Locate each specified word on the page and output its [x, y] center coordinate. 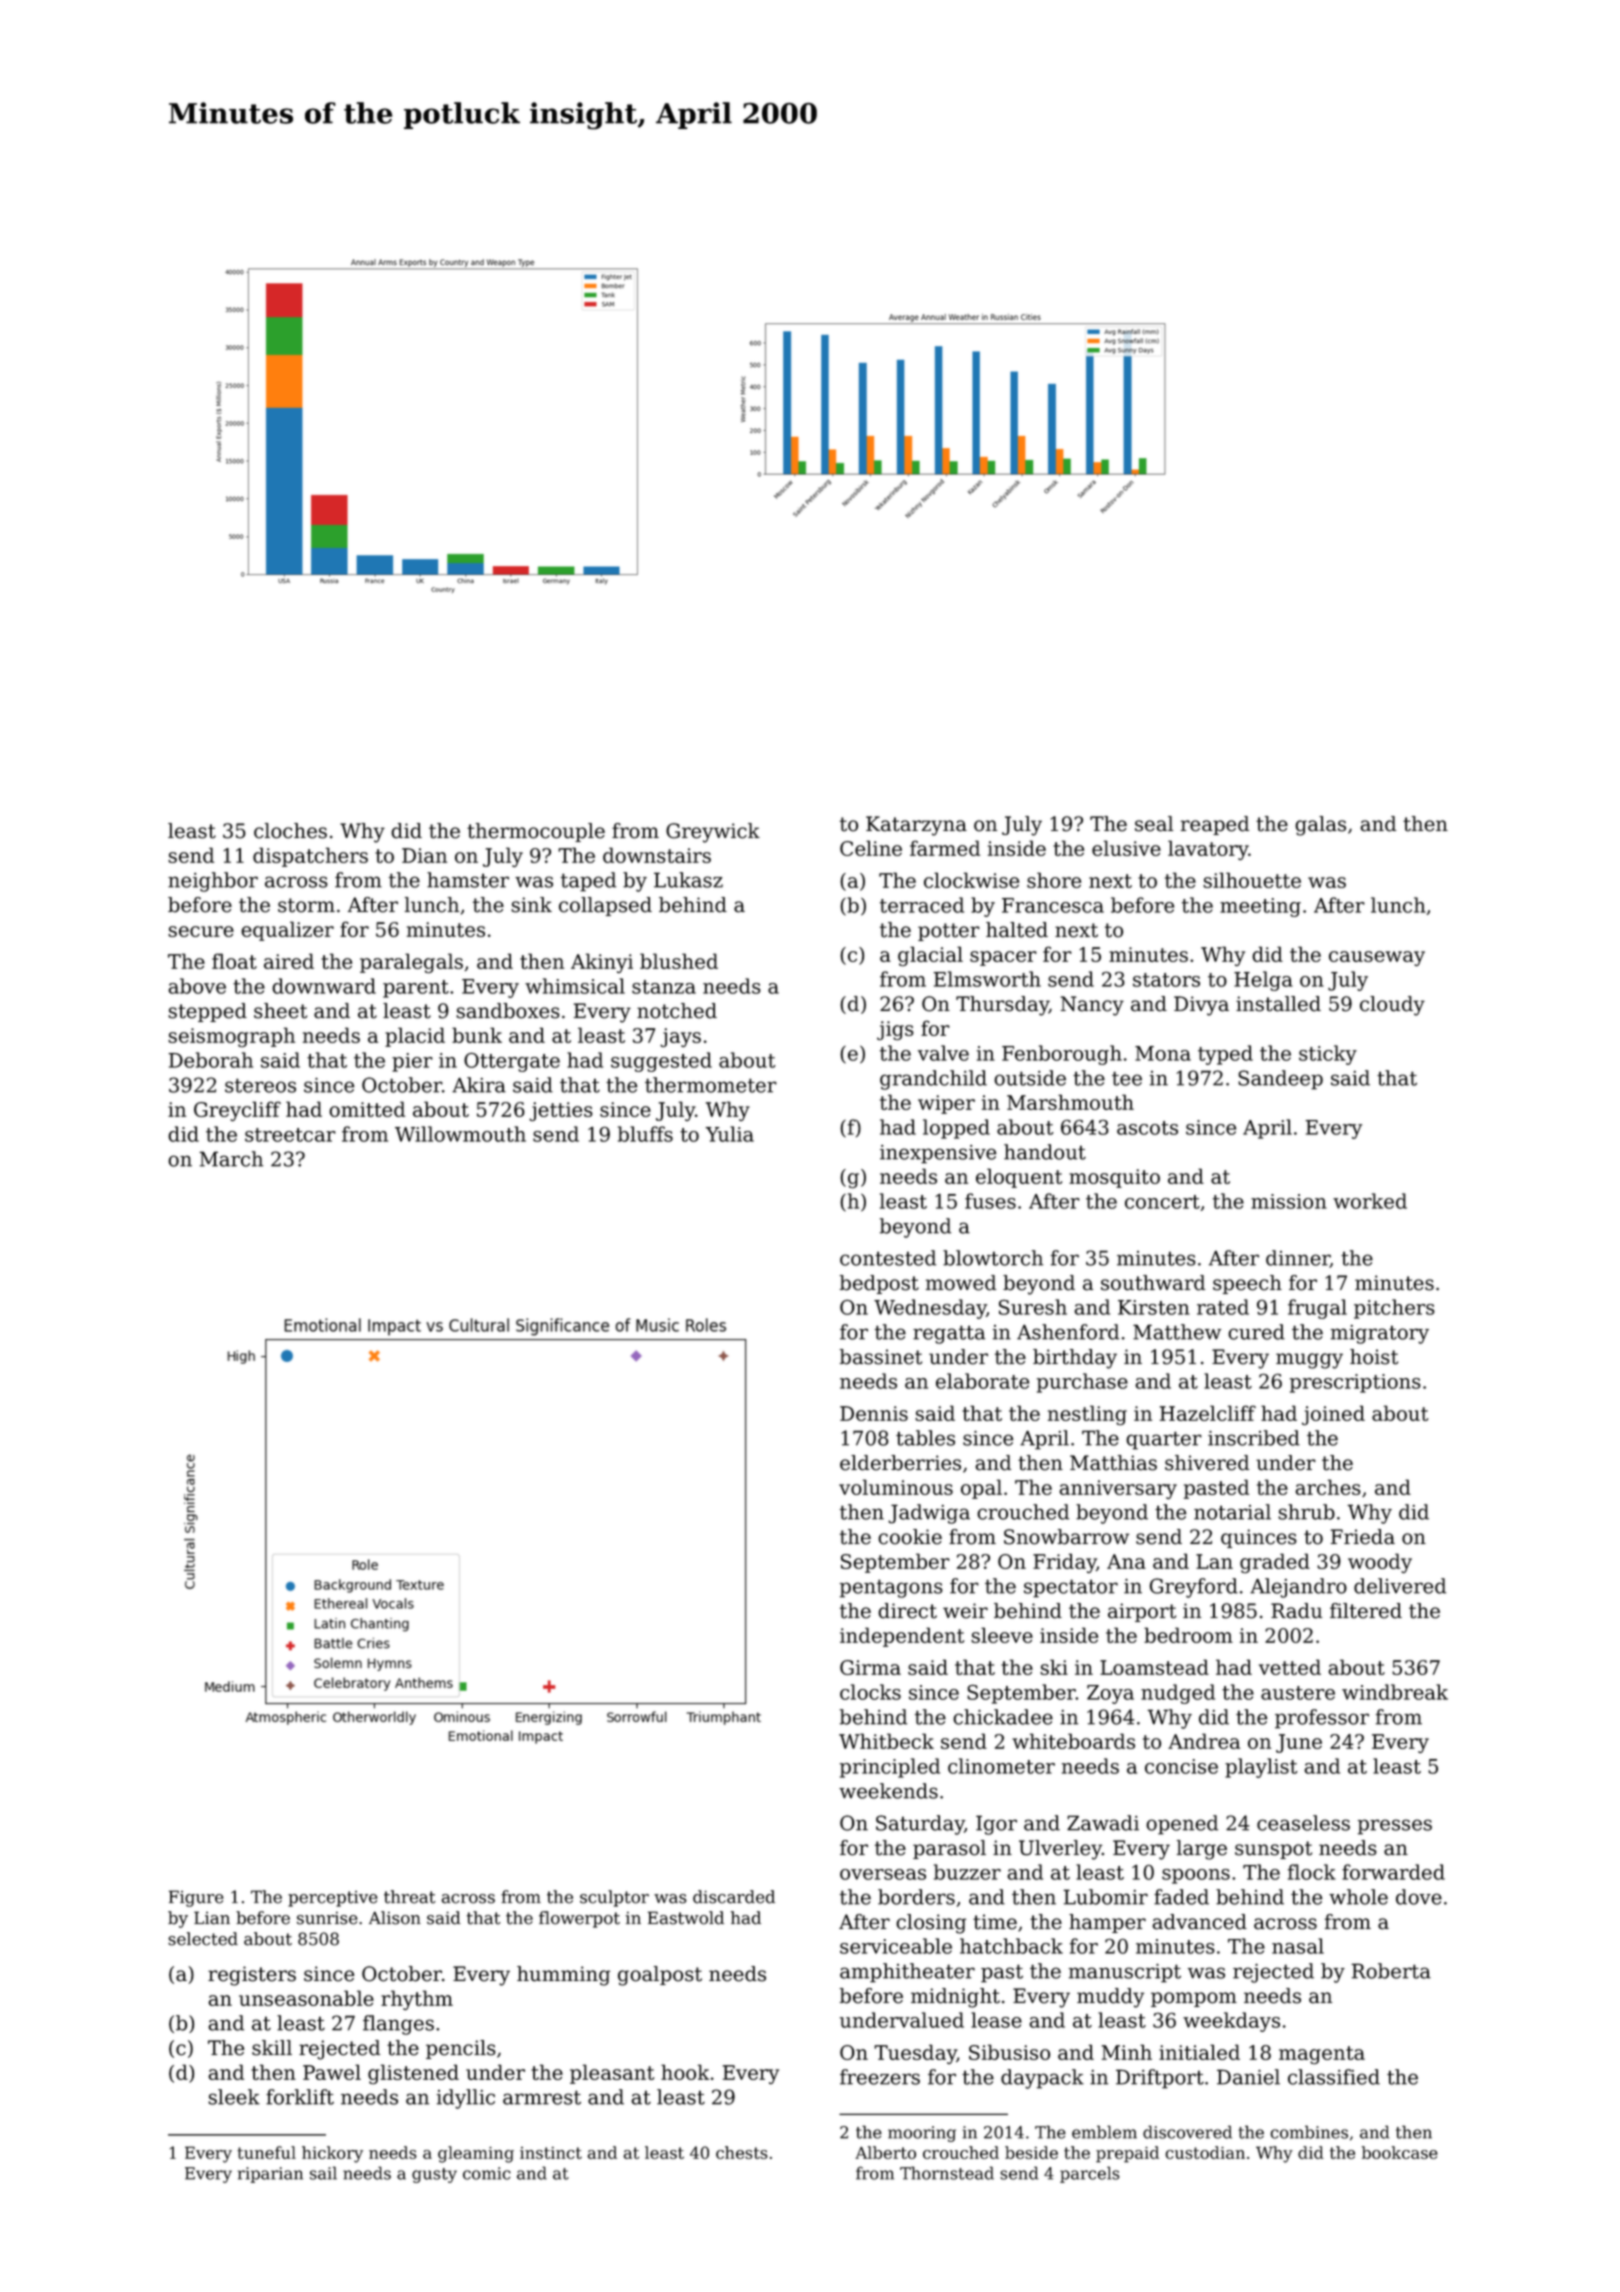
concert [1162, 1202]
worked [1370, 1201]
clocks [870, 1692]
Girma [870, 1667]
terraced [922, 905]
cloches [290, 831]
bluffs [645, 1134]
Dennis [874, 1413]
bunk [477, 1035]
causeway [1377, 958]
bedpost [879, 1284]
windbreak [1395, 1692]
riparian [270, 2175]
